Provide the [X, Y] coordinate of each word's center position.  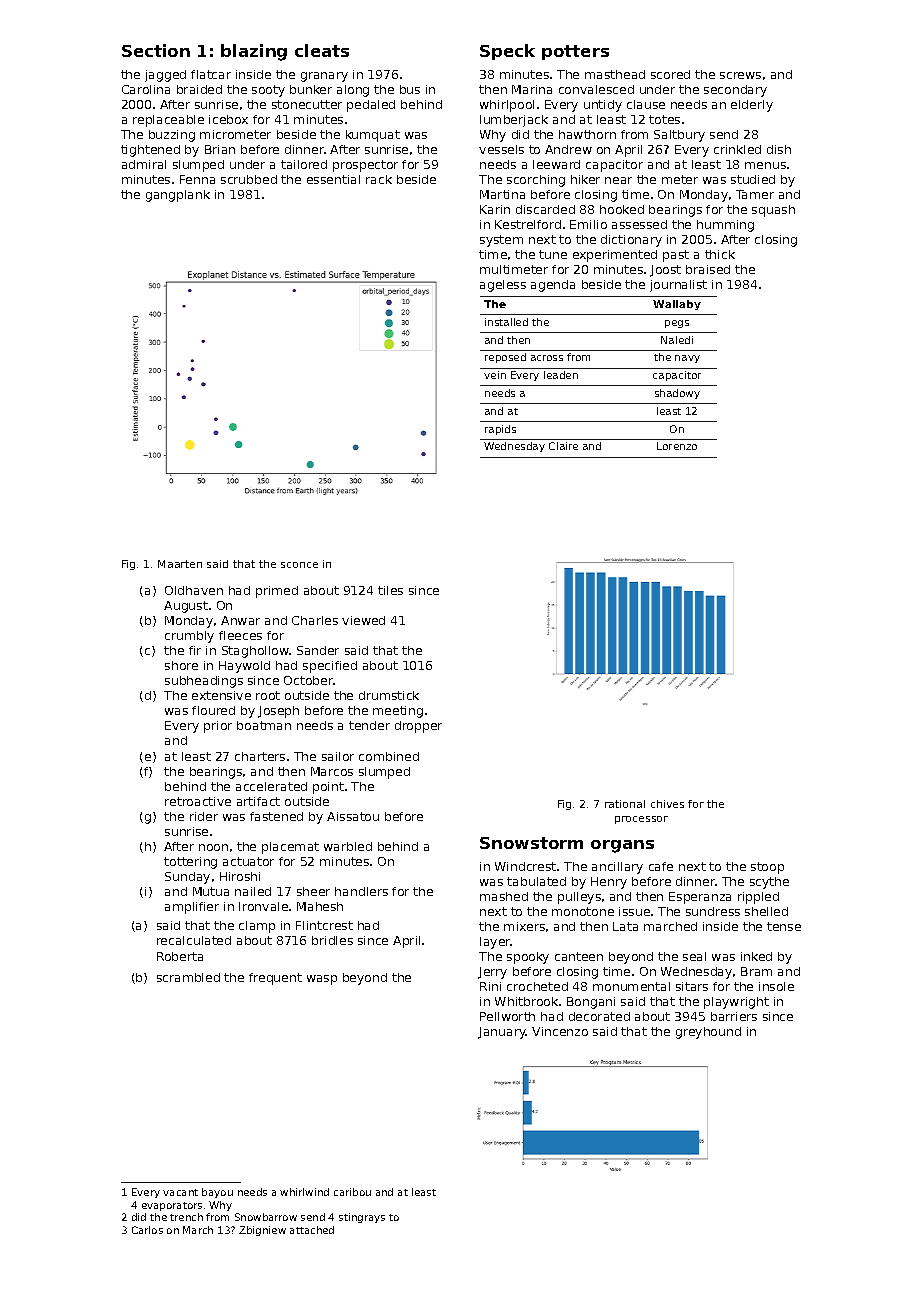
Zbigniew [262, 1231]
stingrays [362, 1218]
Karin [495, 209]
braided [199, 89]
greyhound [708, 1033]
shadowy [677, 394]
